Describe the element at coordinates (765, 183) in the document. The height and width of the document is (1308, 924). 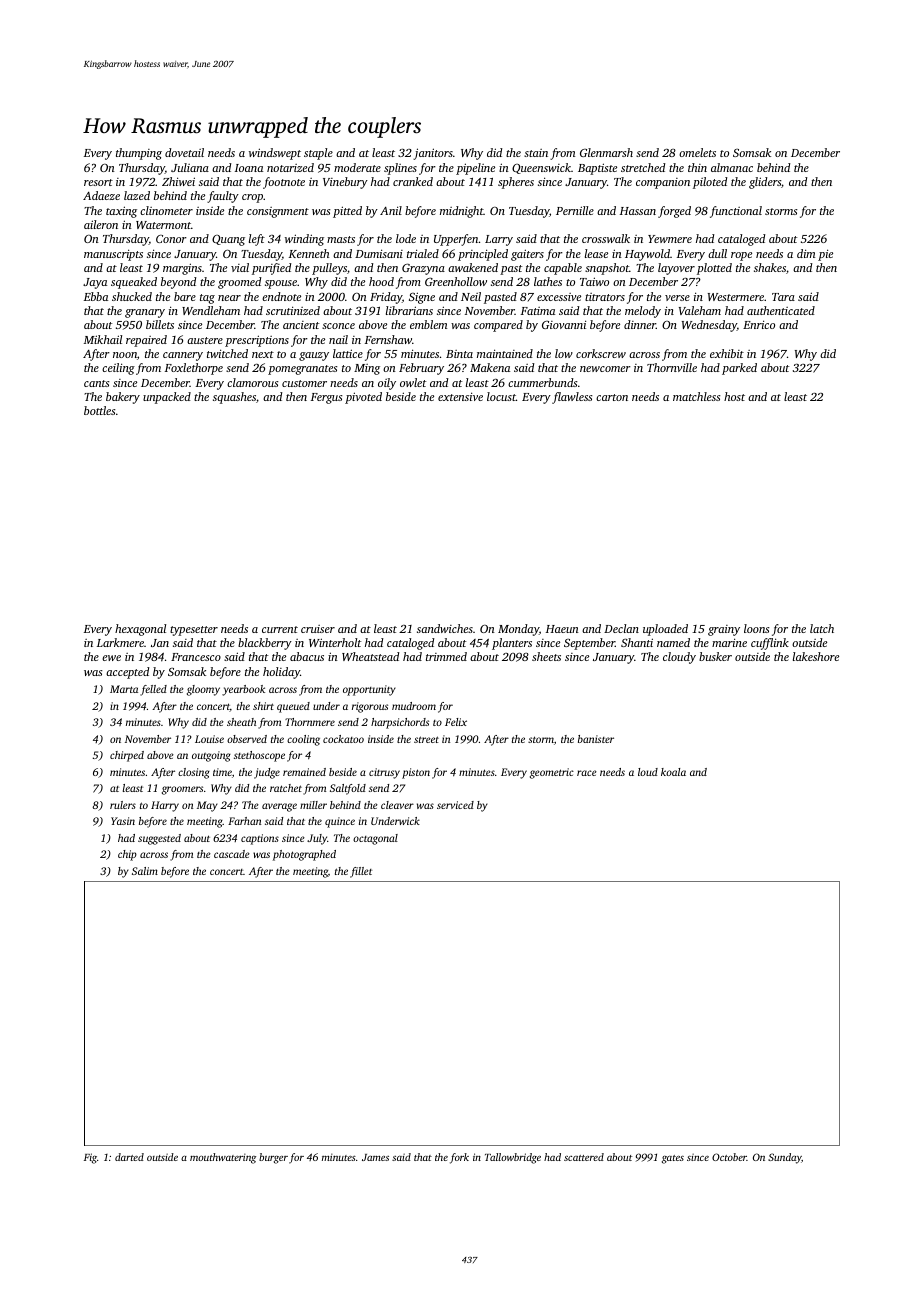
I see `gliders` at that location.
